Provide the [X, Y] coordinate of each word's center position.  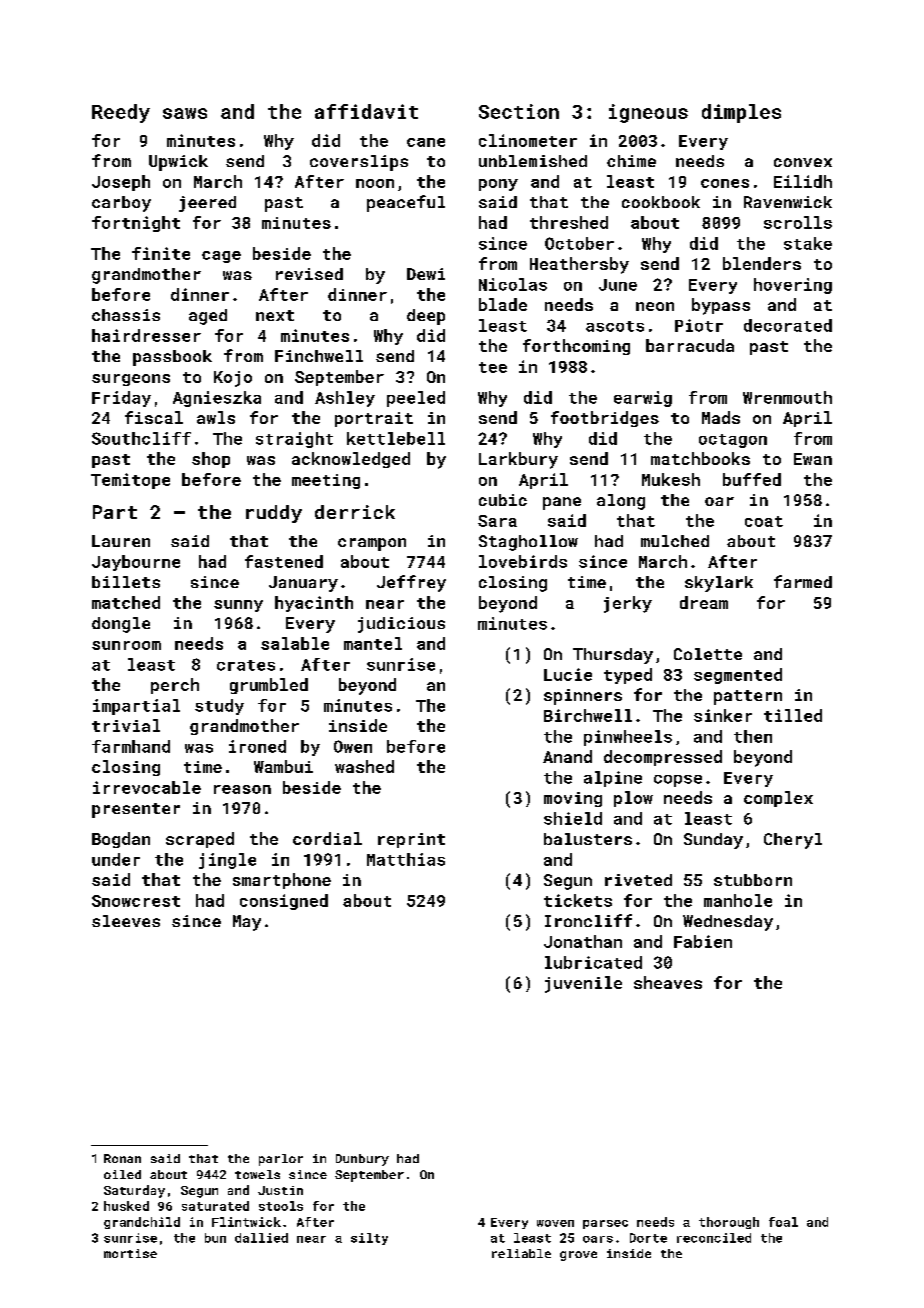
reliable [521, 1253]
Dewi [426, 274]
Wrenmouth [787, 397]
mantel [373, 643]
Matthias [406, 859]
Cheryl [793, 841]
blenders [762, 263]
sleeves [126, 921]
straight [294, 440]
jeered [207, 204]
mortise [130, 1253]
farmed [803, 581]
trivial [126, 725]
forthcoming [576, 347]
